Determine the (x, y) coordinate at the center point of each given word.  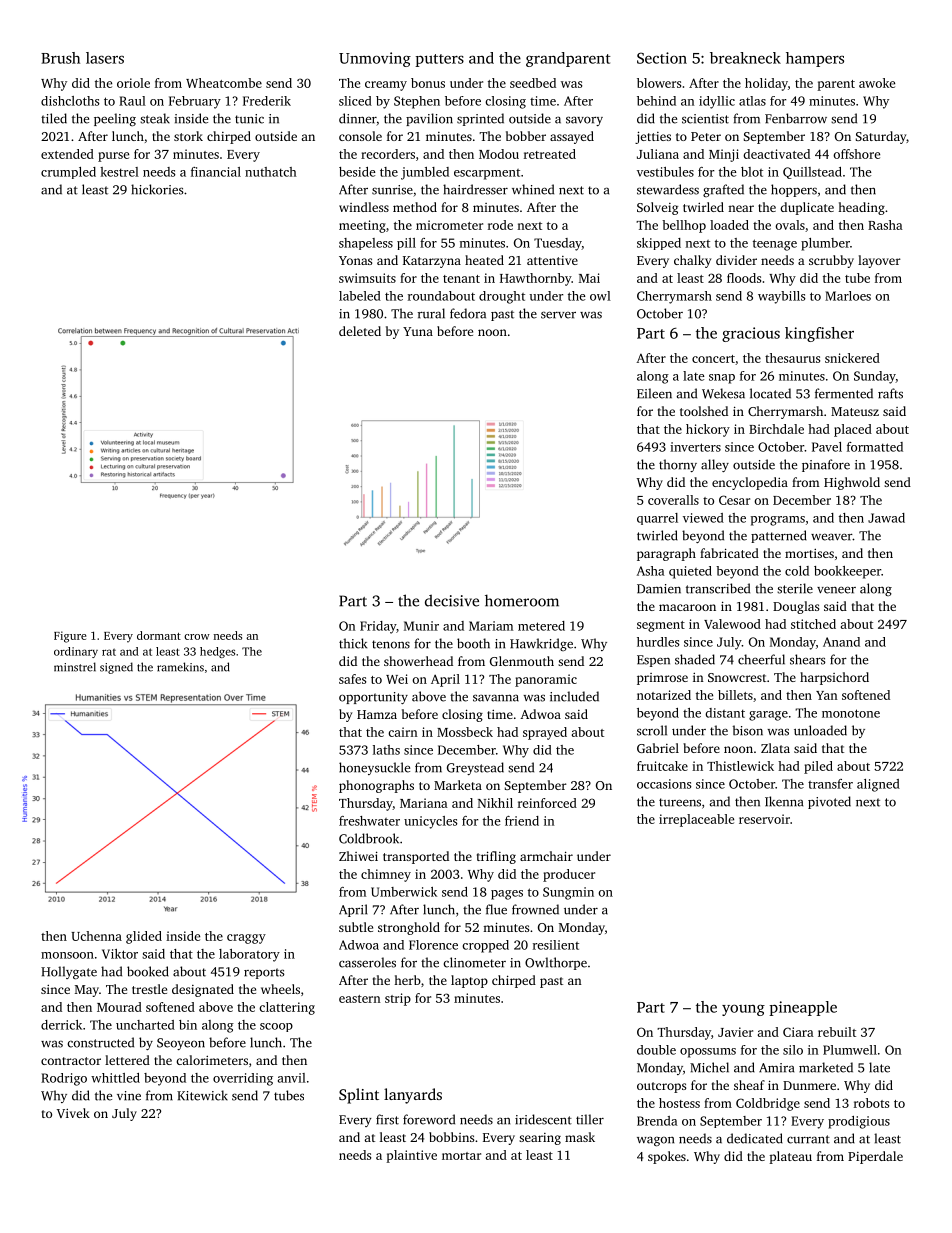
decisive (452, 600)
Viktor (120, 954)
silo (793, 1050)
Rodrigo (64, 1079)
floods (744, 278)
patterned (779, 536)
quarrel (657, 519)
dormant (159, 635)
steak (155, 118)
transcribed (718, 588)
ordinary (76, 652)
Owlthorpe (556, 963)
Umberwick (404, 892)
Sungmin (568, 893)
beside (357, 172)
